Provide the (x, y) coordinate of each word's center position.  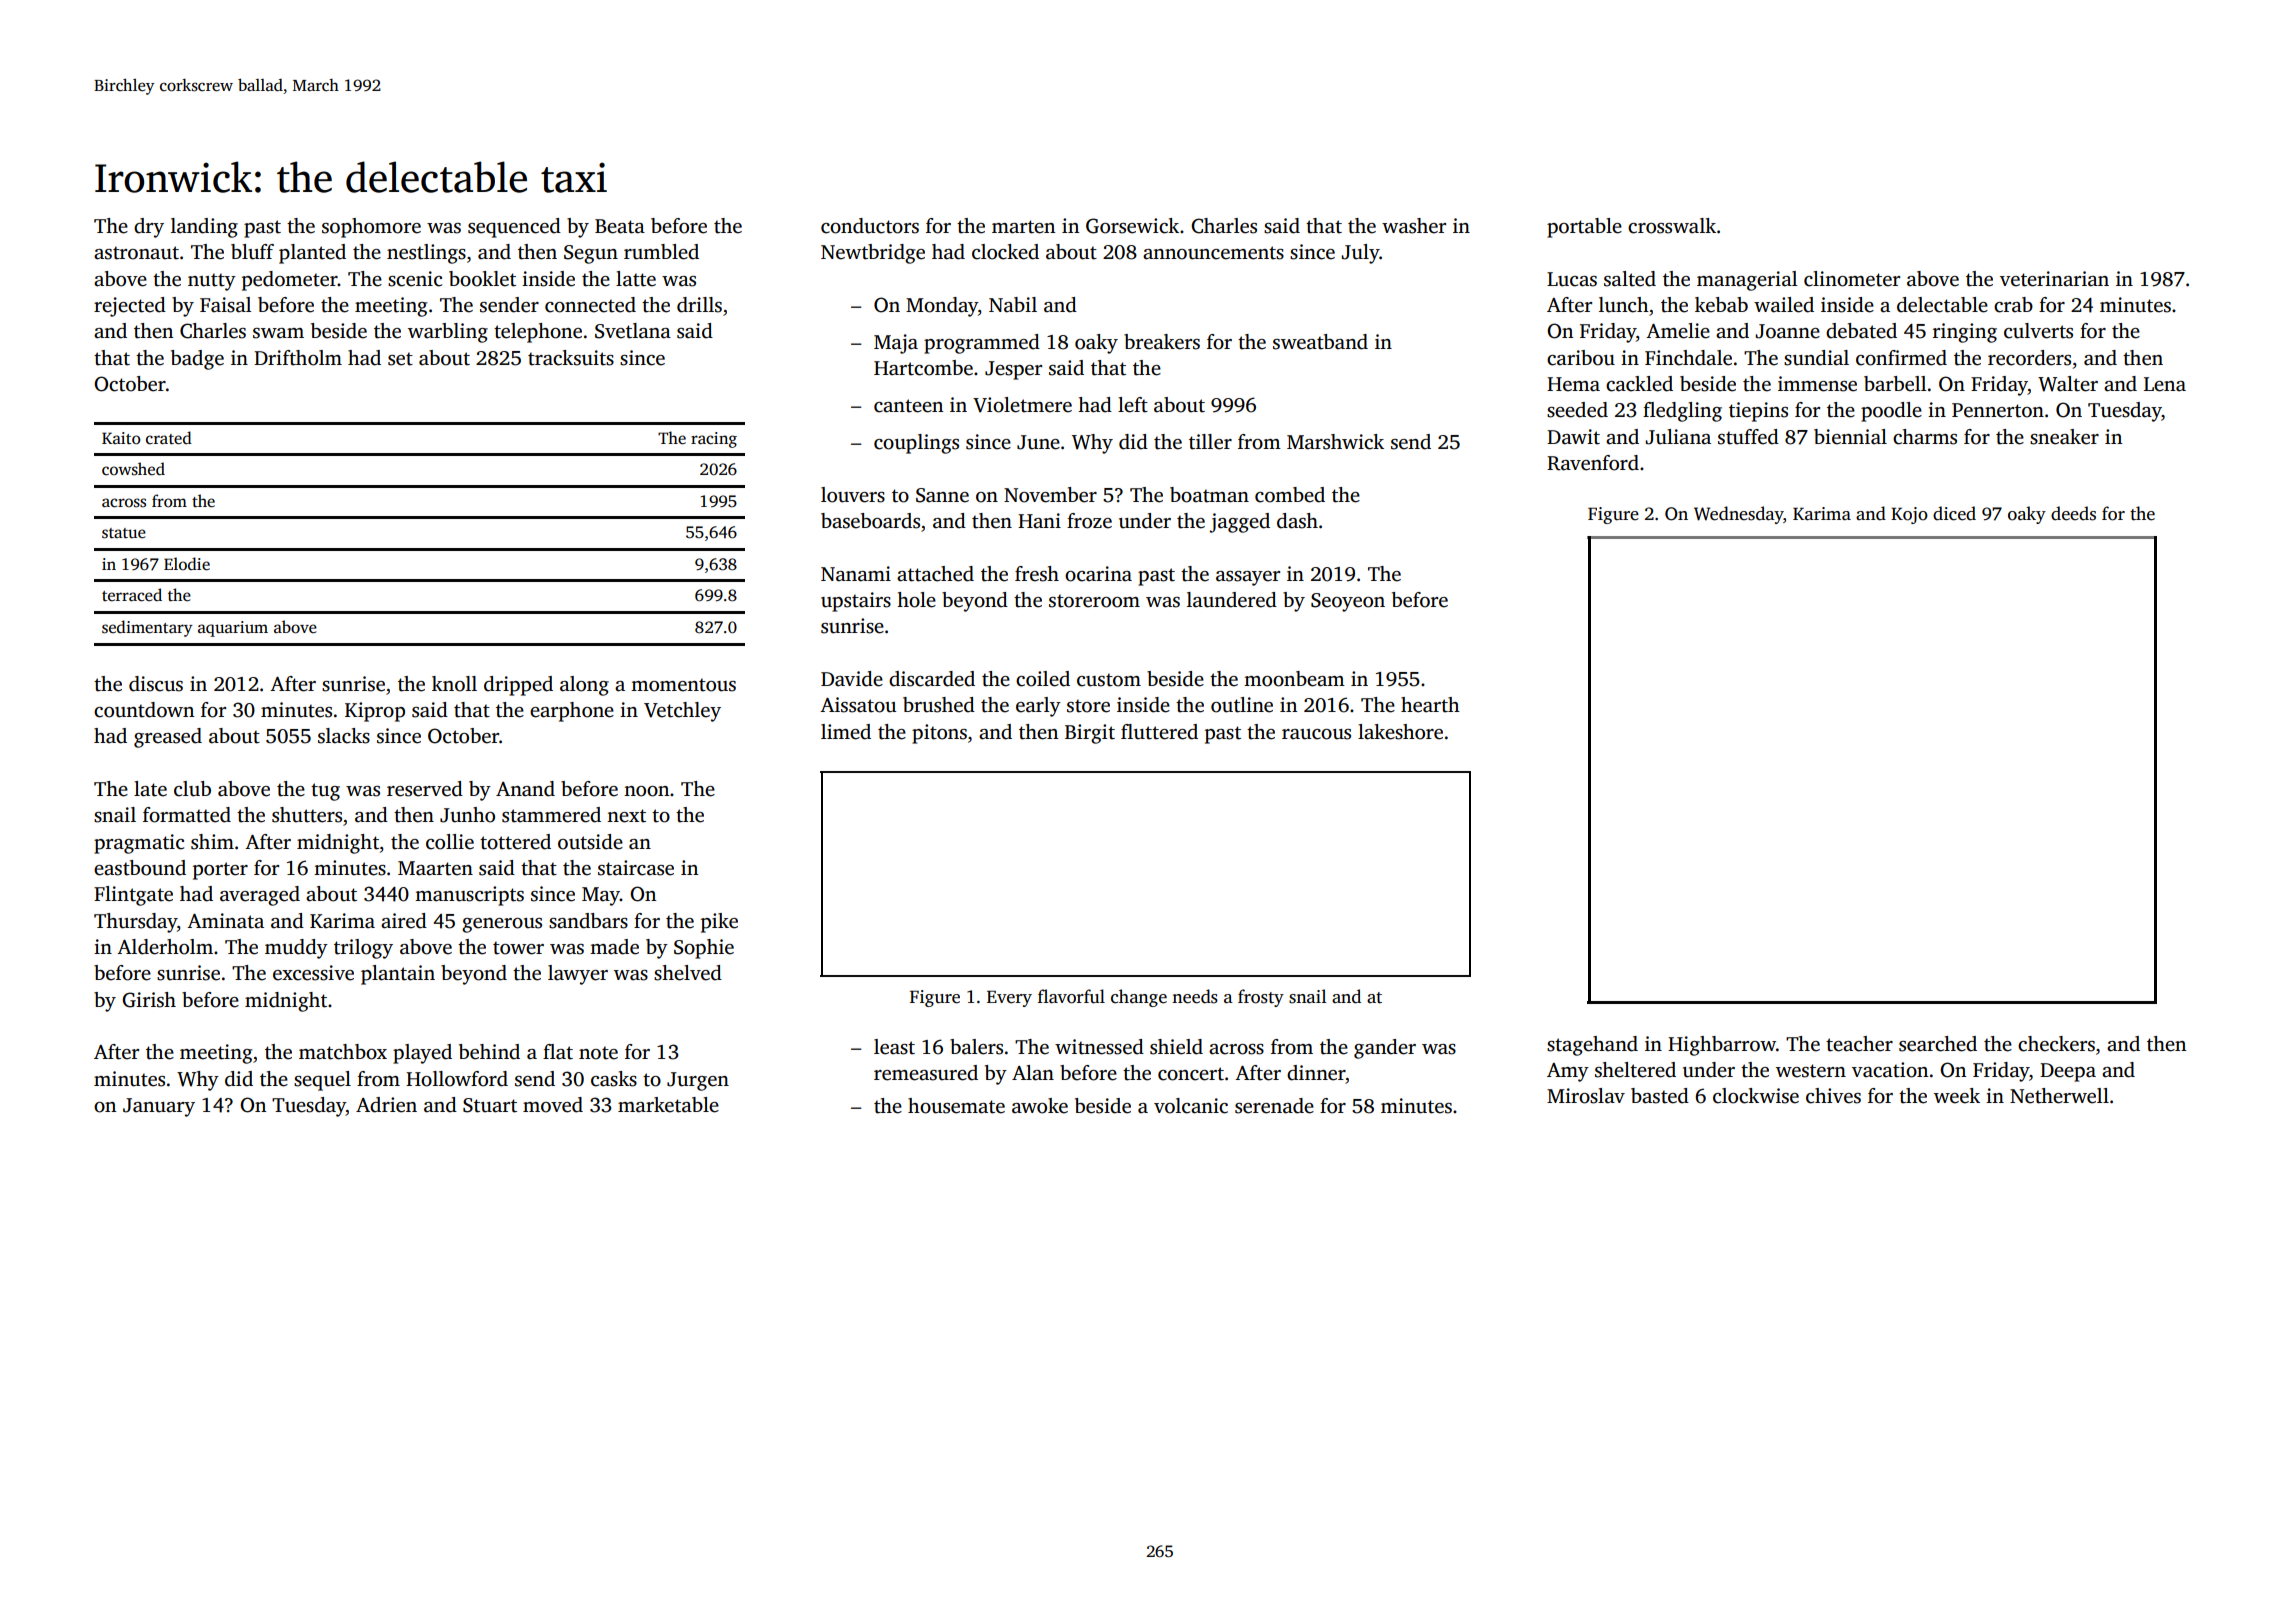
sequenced (514, 228)
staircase (636, 868)
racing (714, 440)
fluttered (1159, 732)
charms (1925, 437)
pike (719, 923)
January (159, 1107)
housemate (956, 1106)
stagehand (1592, 1046)
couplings (916, 444)
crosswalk (1672, 226)
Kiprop (375, 712)
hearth (1430, 705)
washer (1414, 226)
